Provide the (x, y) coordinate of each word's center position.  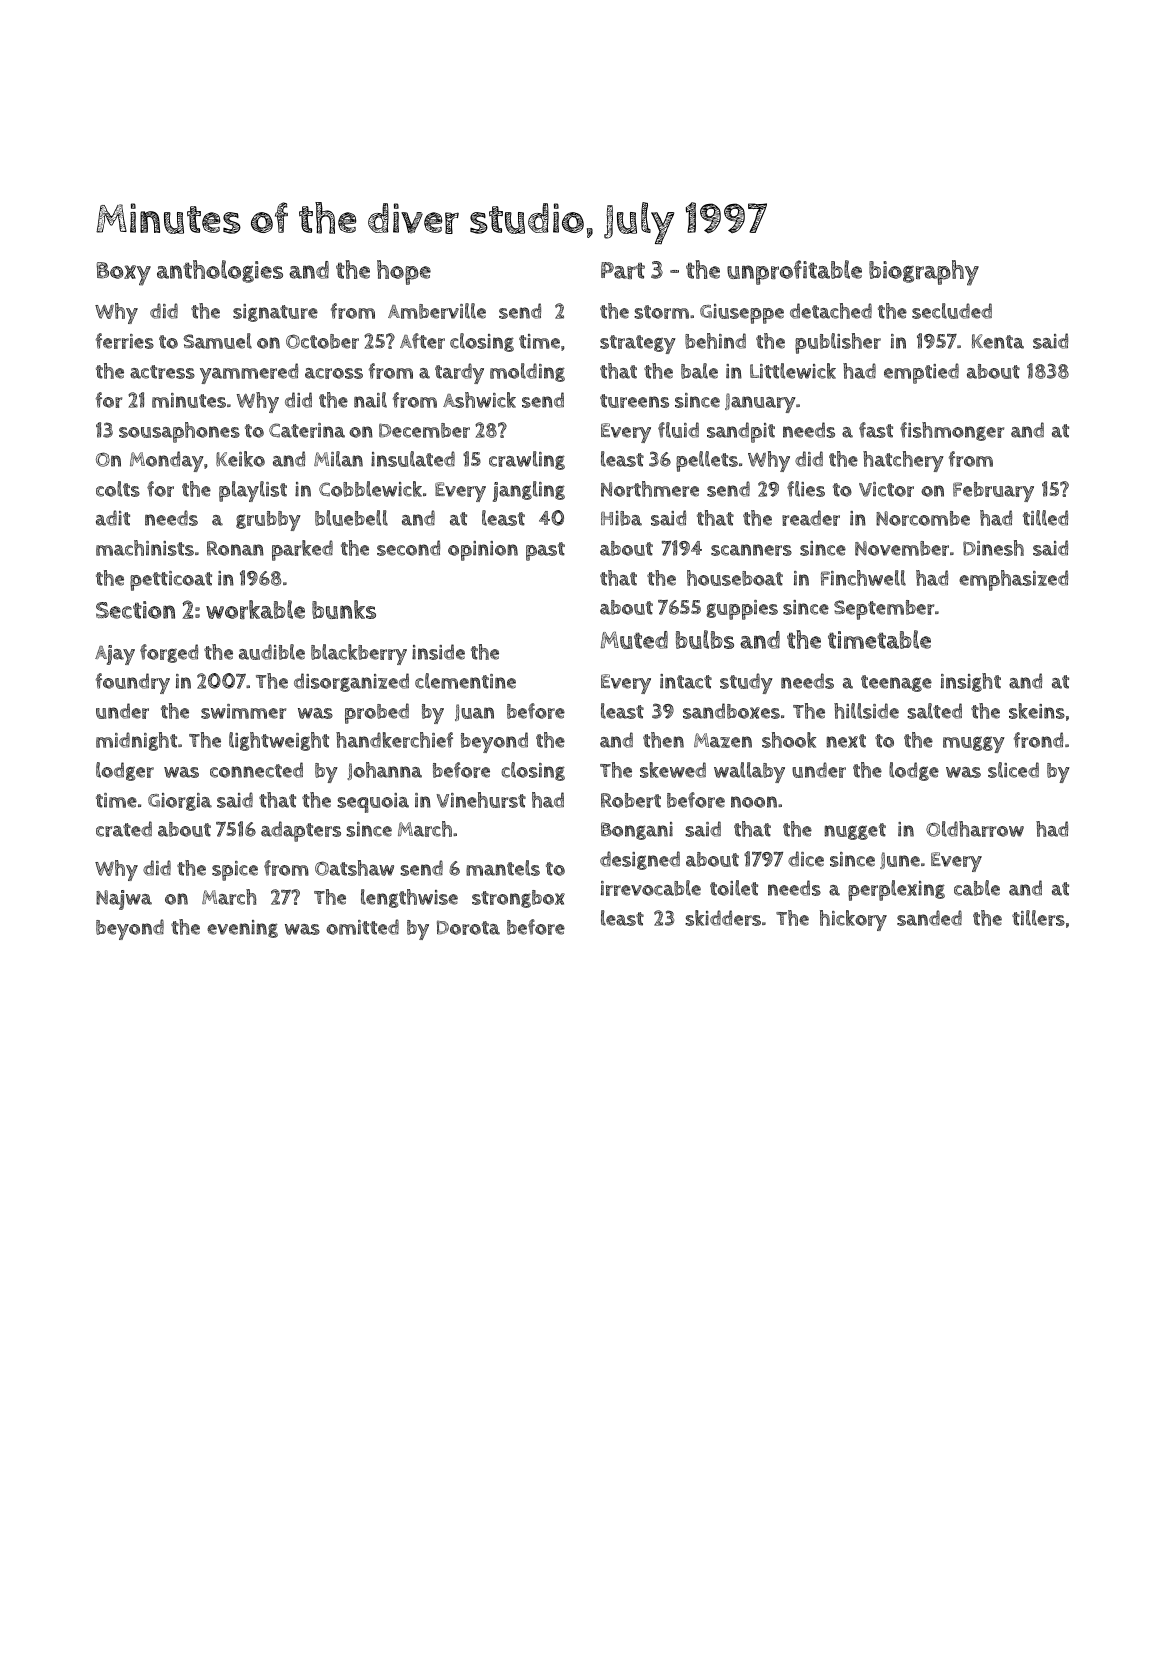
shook (789, 740)
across (334, 373)
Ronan (235, 548)
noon (754, 802)
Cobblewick (370, 489)
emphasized (1013, 580)
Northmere (650, 489)
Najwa (124, 900)
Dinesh (993, 548)
